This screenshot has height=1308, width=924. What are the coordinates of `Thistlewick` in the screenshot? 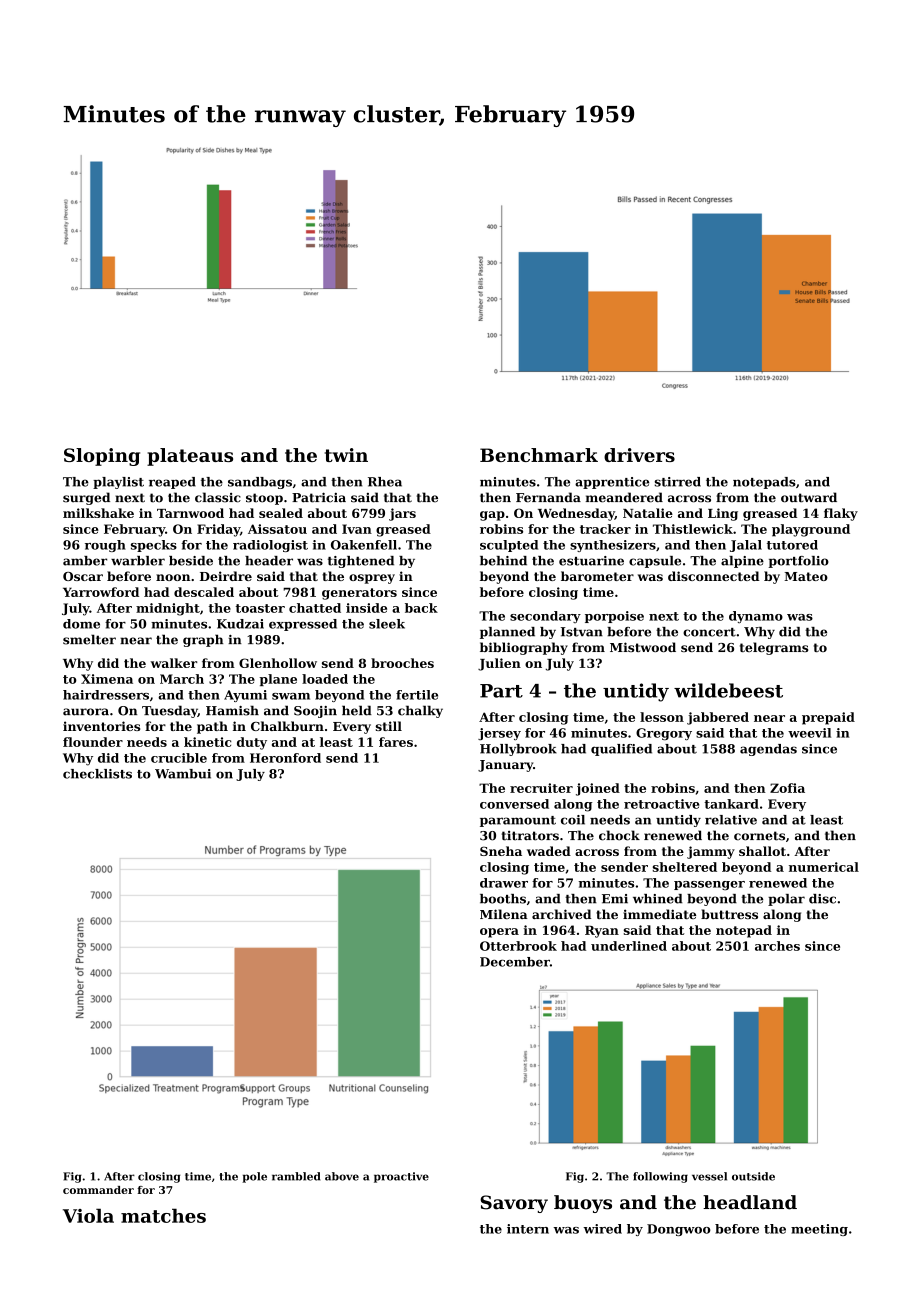 It's located at (693, 529).
